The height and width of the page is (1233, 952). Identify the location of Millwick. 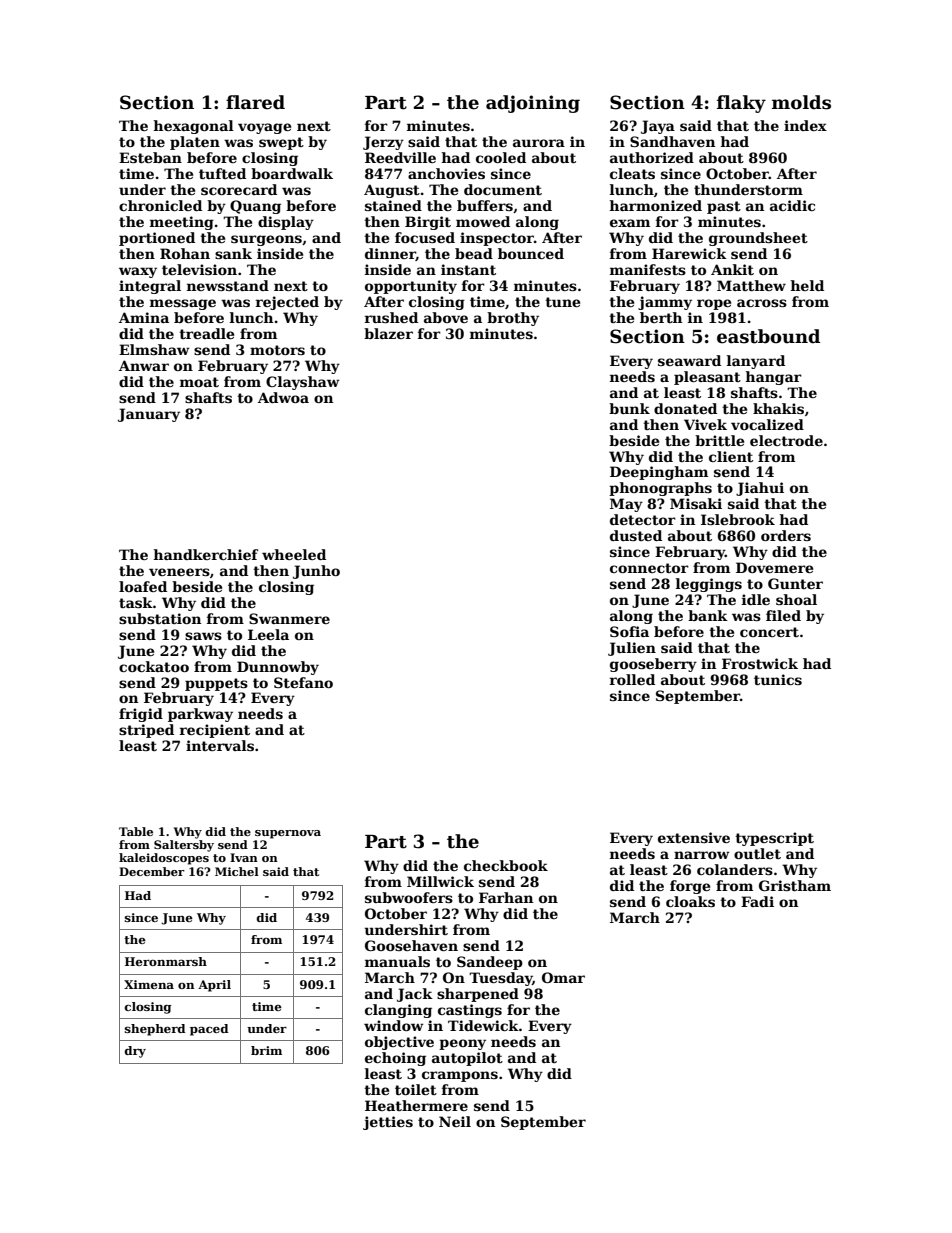
(440, 881).
